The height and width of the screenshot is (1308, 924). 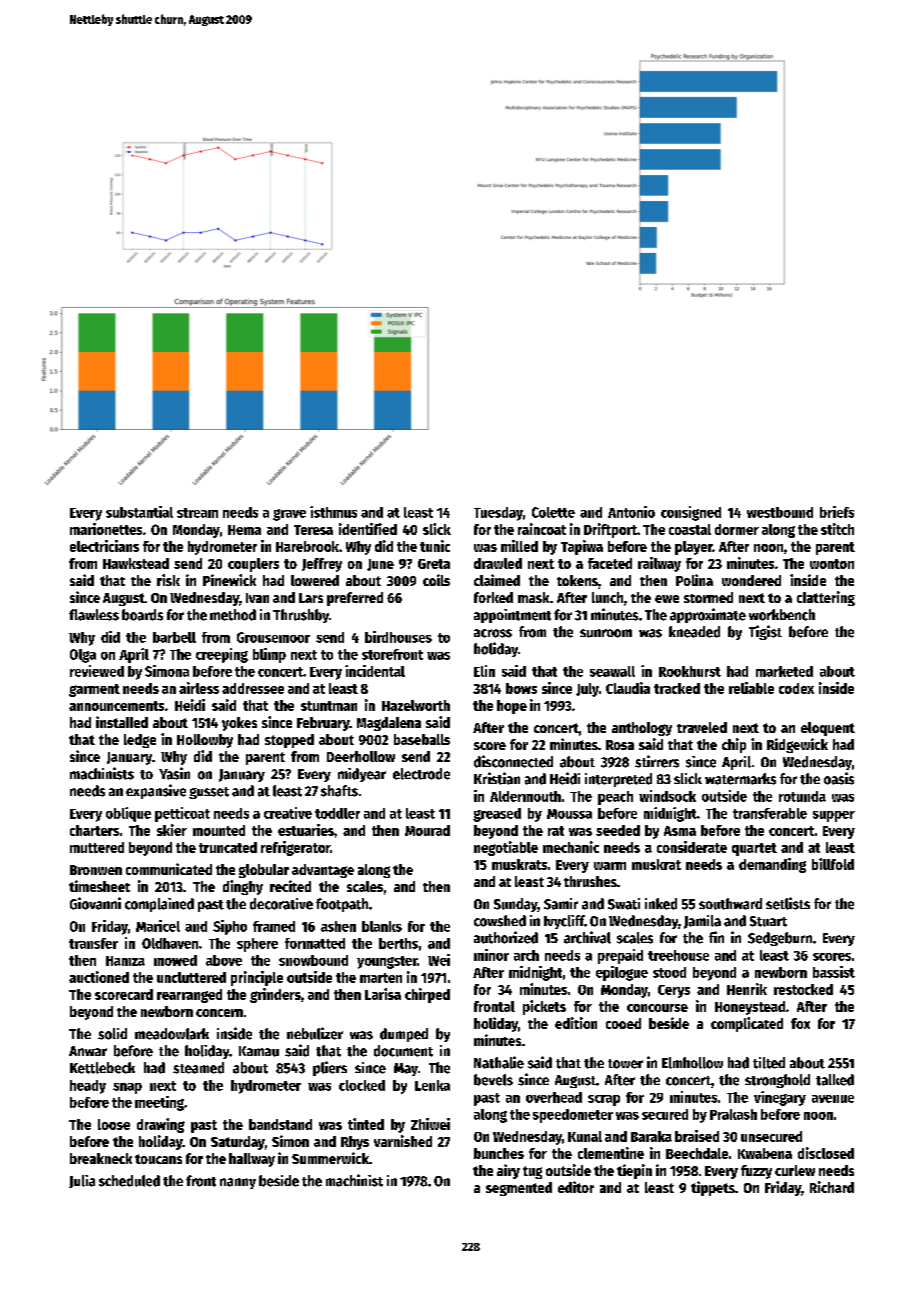 What do you see at coordinates (112, 1034) in the screenshot?
I see `solid` at bounding box center [112, 1034].
